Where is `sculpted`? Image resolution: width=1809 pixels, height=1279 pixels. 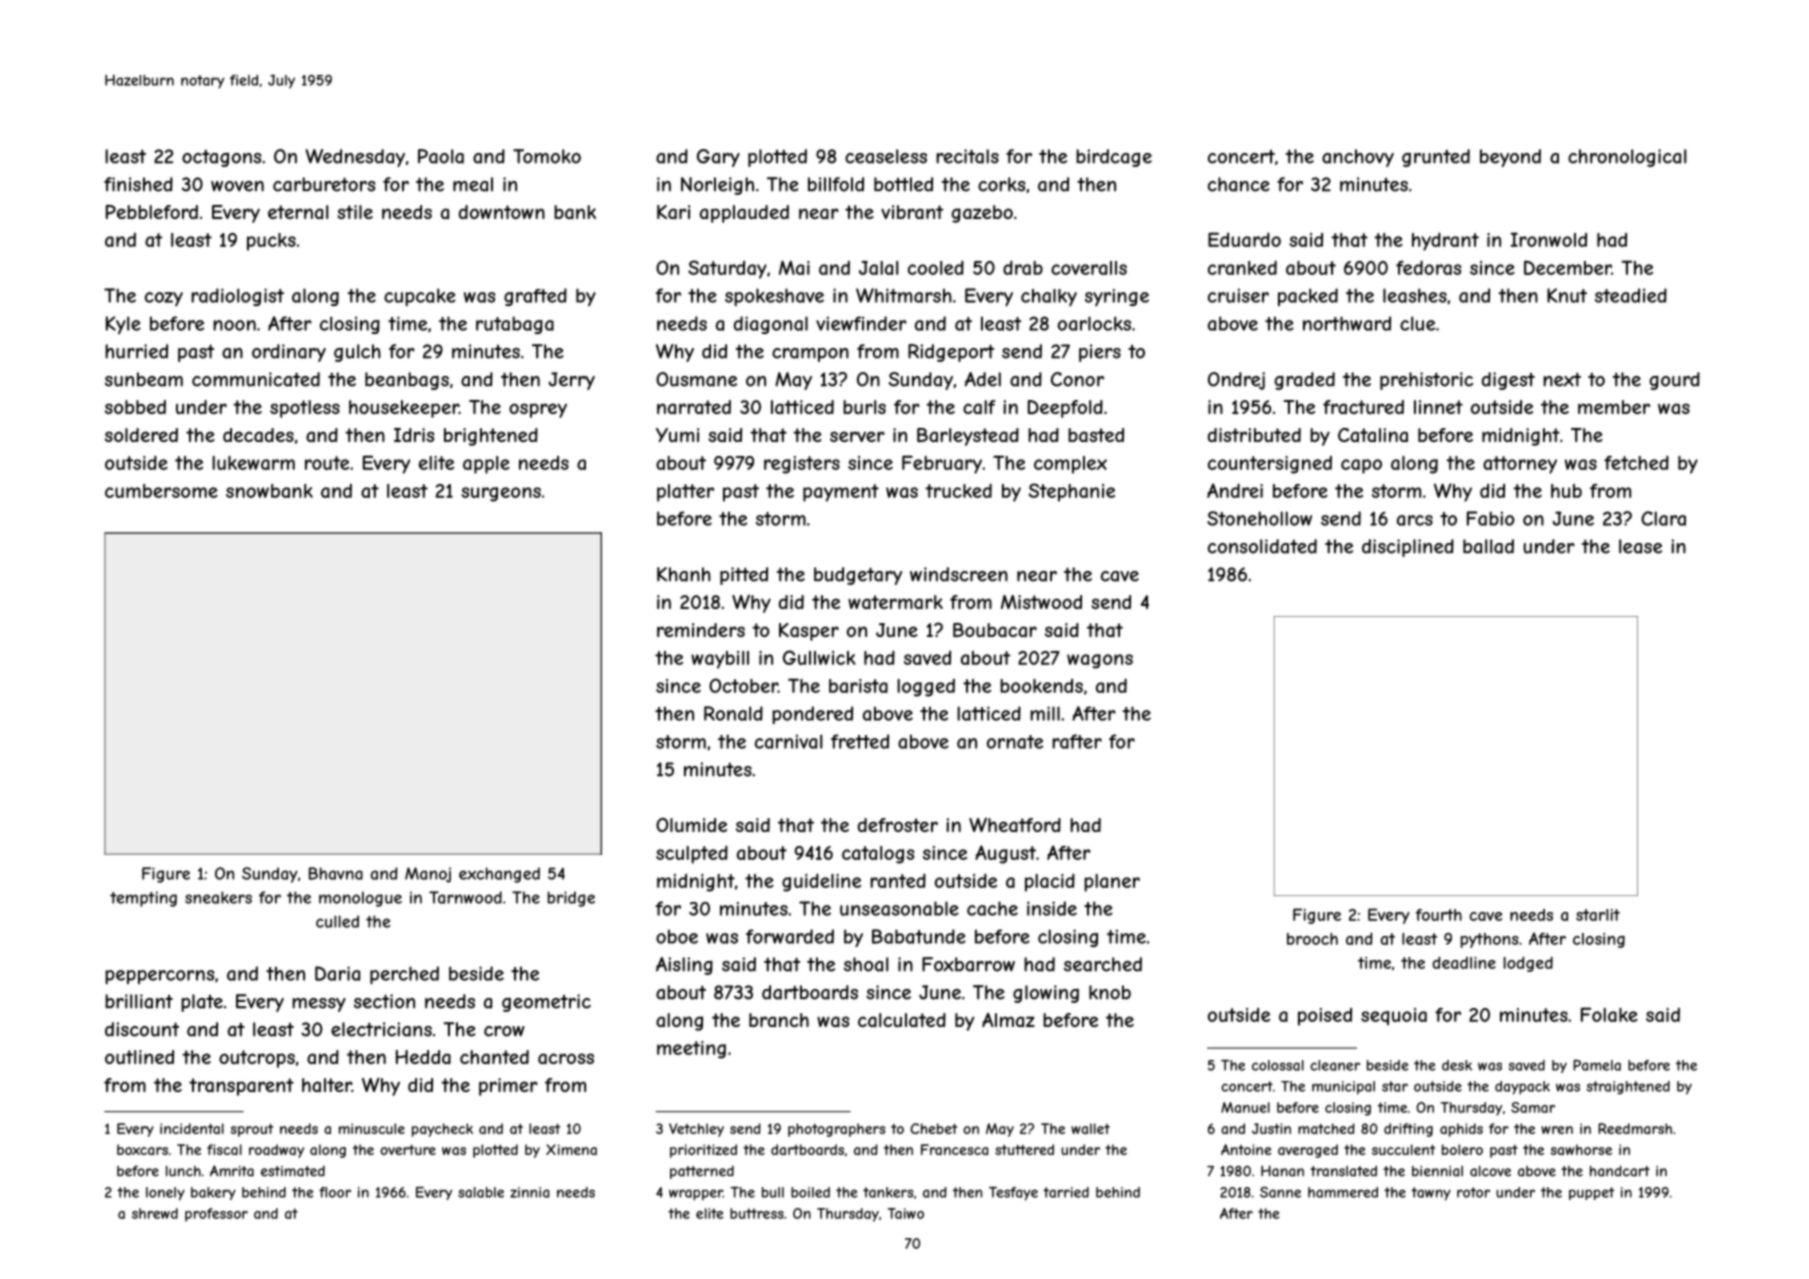 sculpted is located at coordinates (692, 854).
